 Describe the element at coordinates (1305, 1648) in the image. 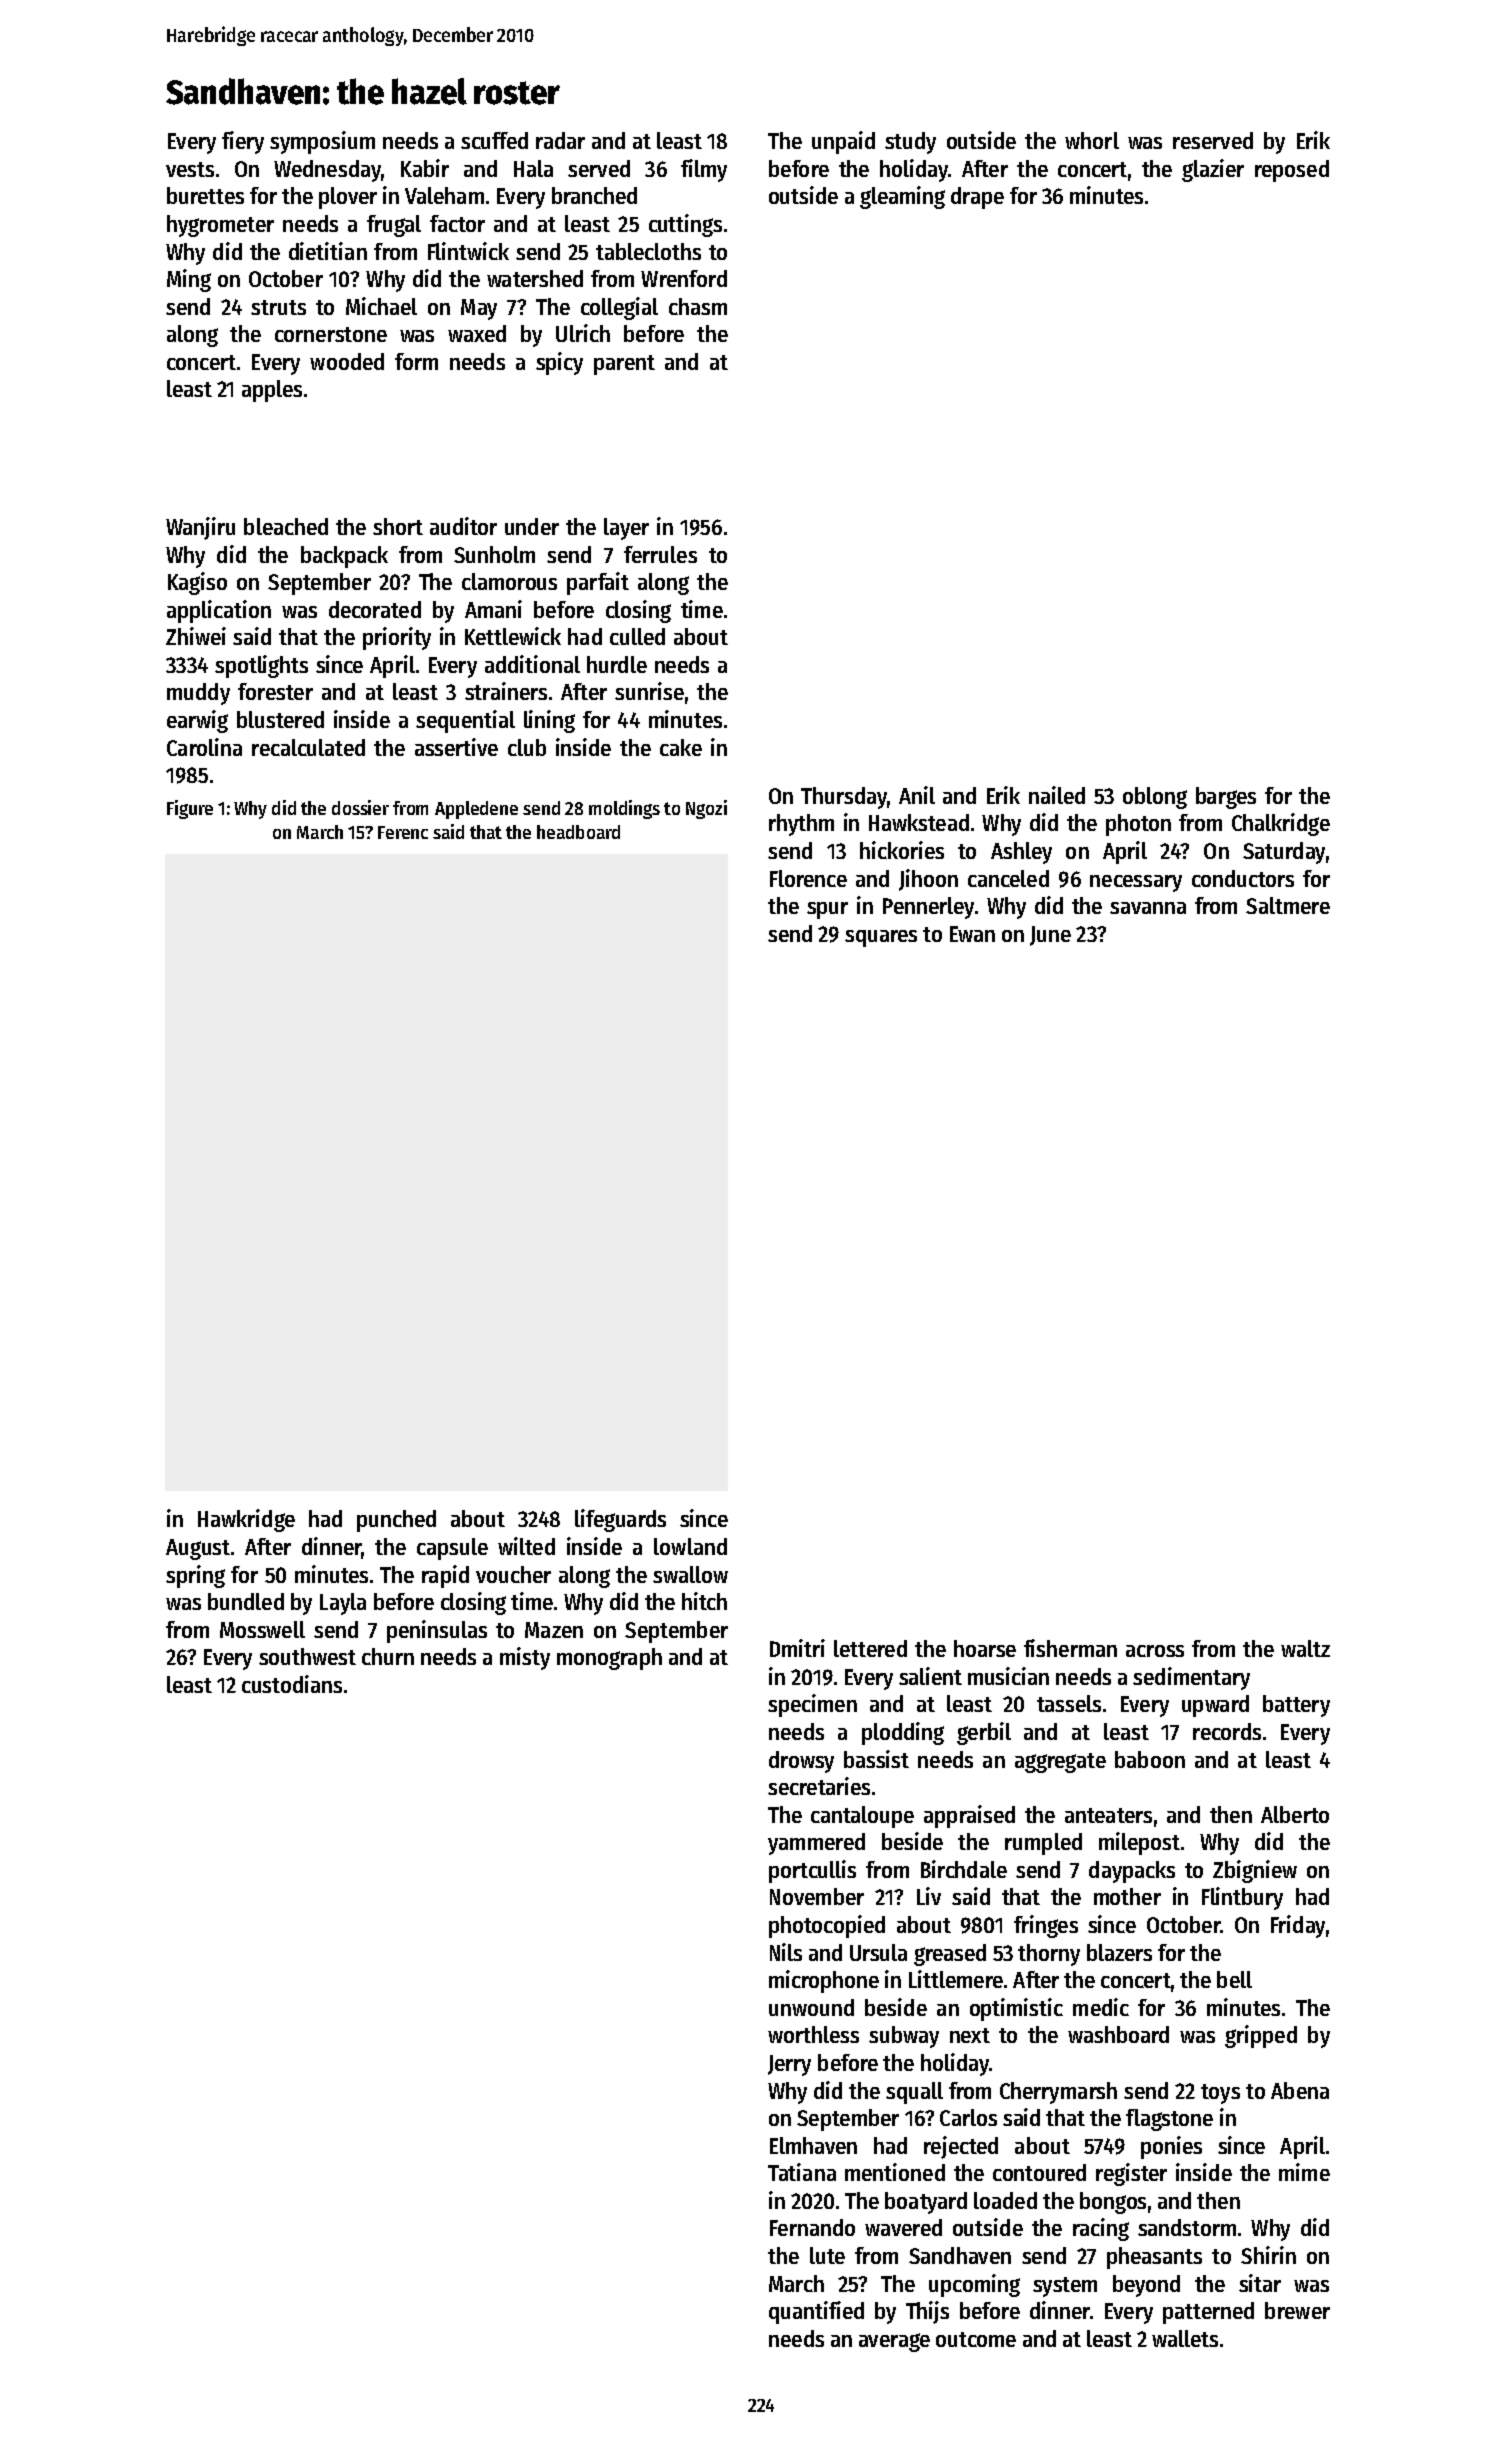

I see `waltz` at that location.
